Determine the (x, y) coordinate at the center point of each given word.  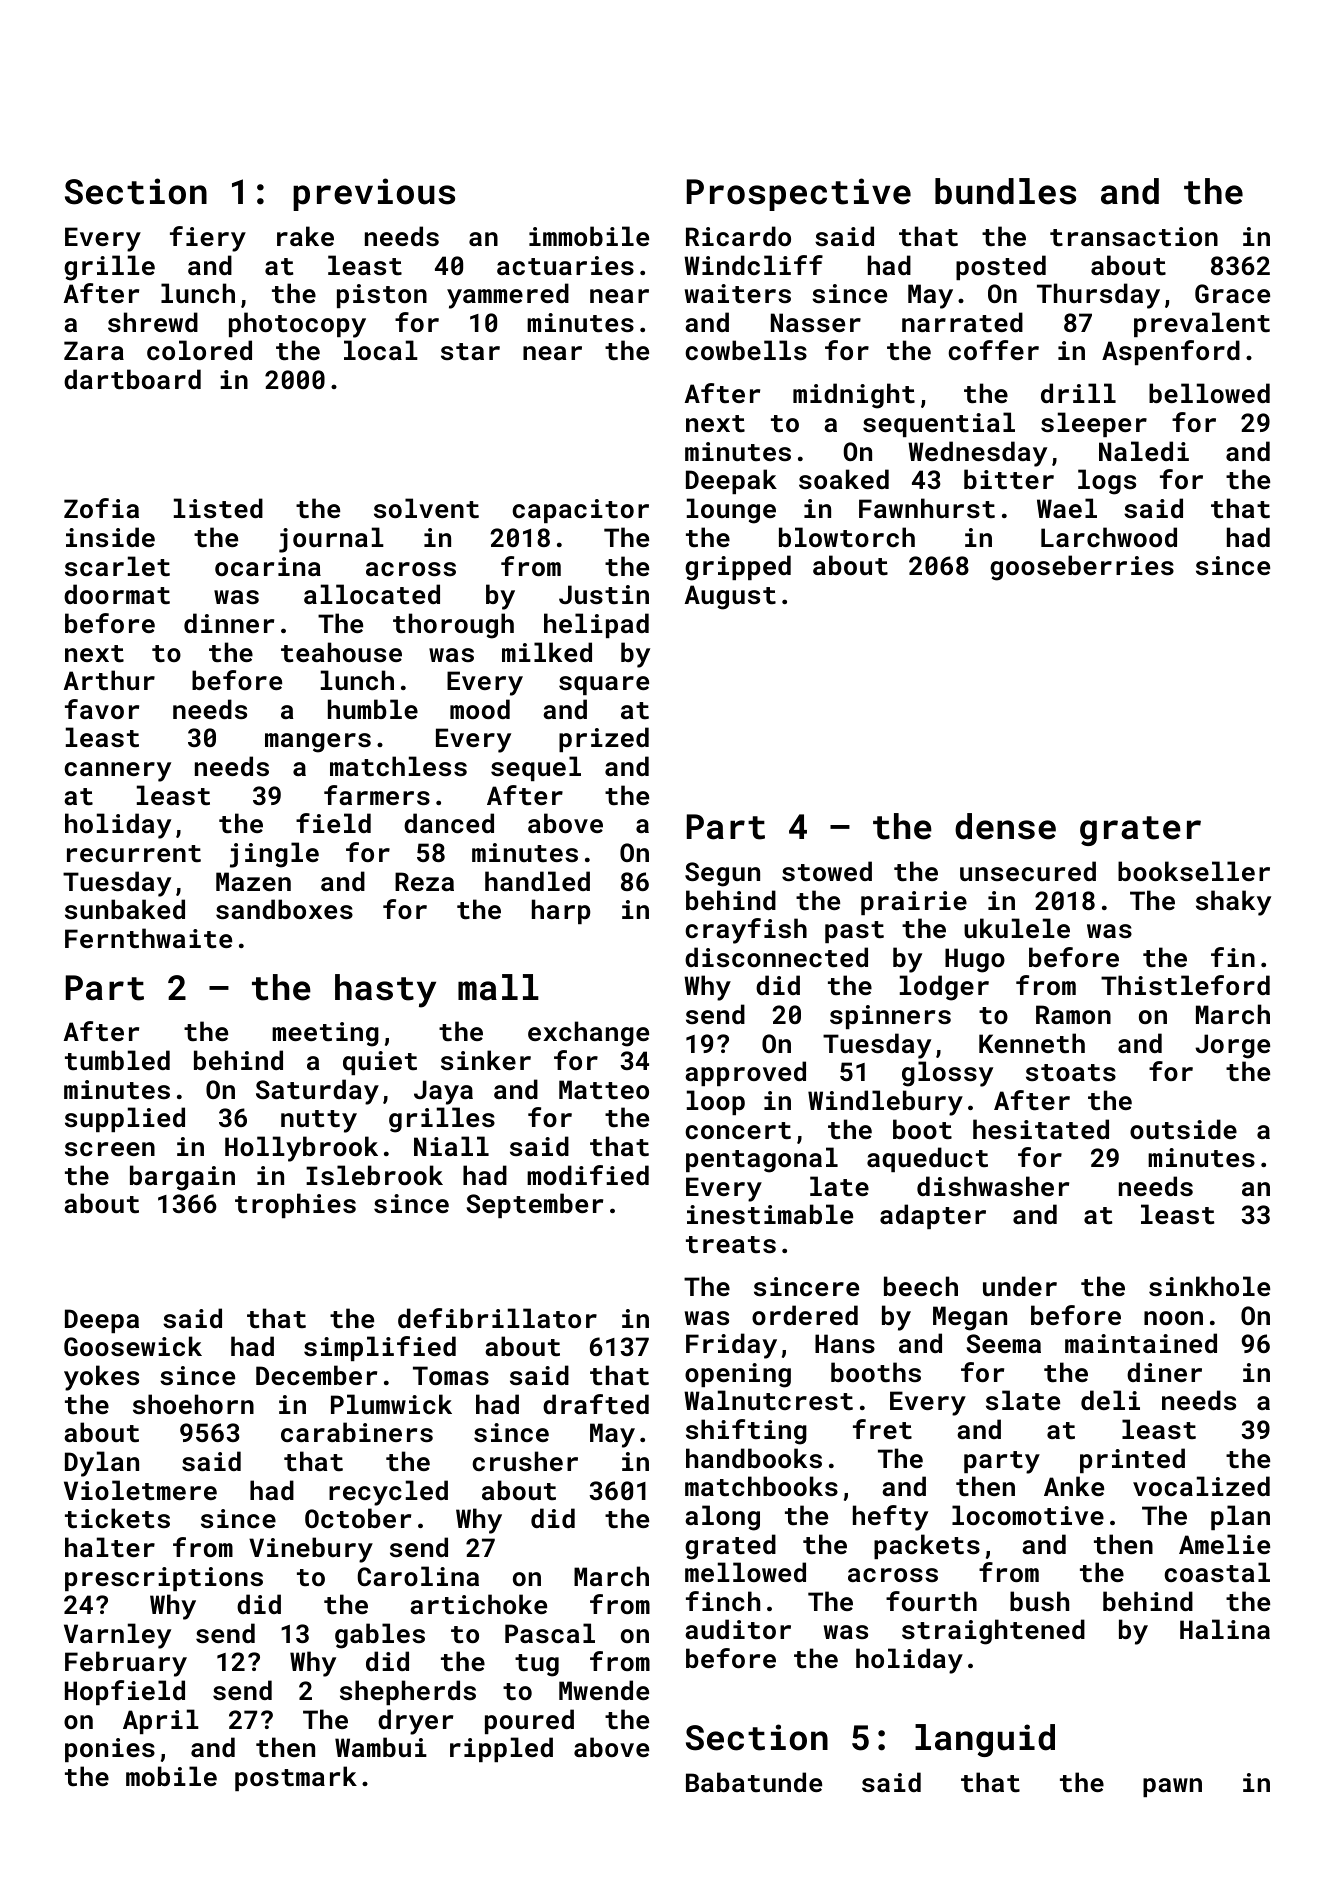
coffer (993, 350)
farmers (377, 795)
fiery (208, 239)
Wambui (381, 1747)
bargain (182, 1178)
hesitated (1041, 1129)
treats (731, 1244)
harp (561, 911)
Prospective (799, 194)
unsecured (1028, 871)
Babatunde (754, 1782)
